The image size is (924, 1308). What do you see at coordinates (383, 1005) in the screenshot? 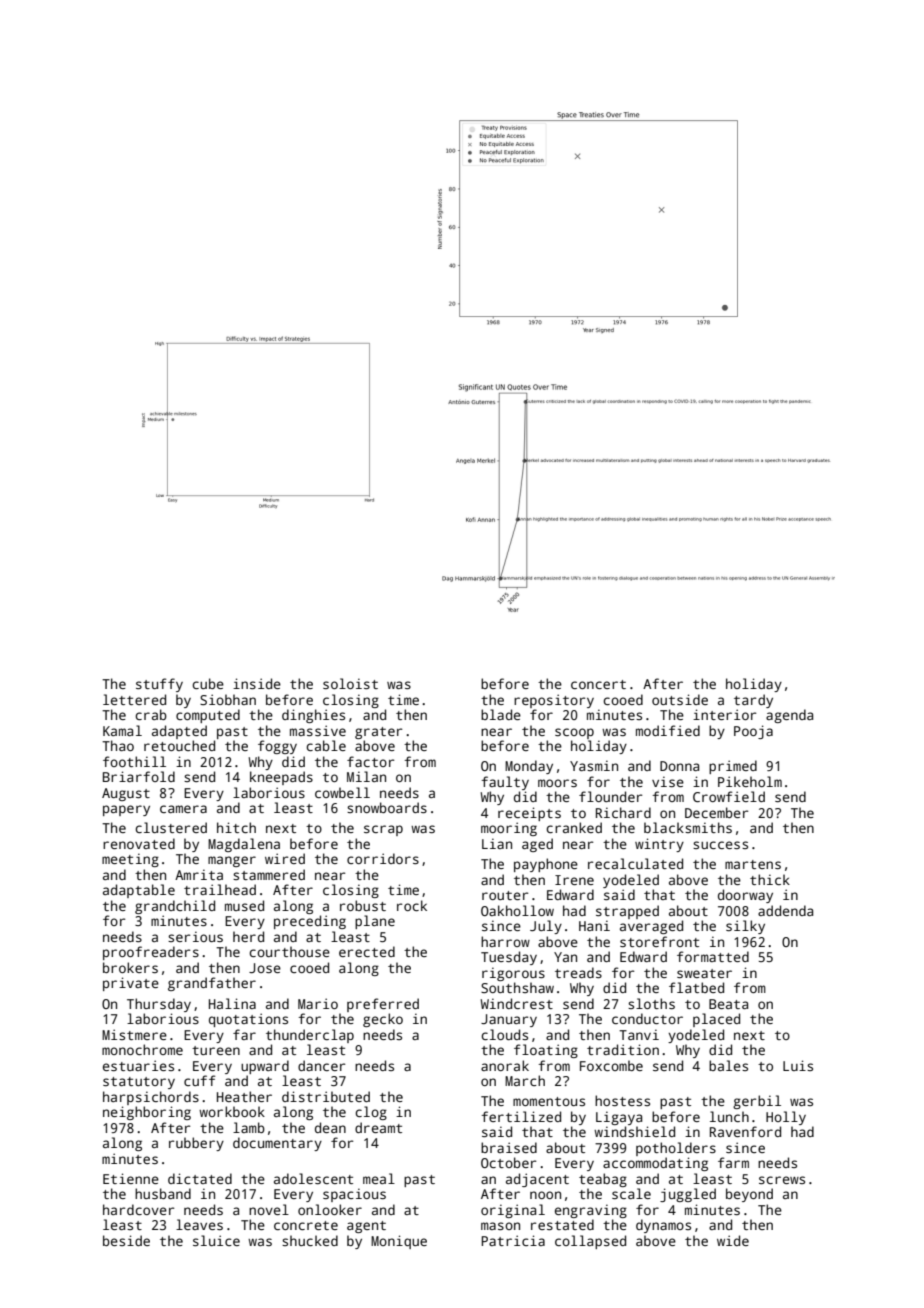
I see `preferred` at bounding box center [383, 1005].
